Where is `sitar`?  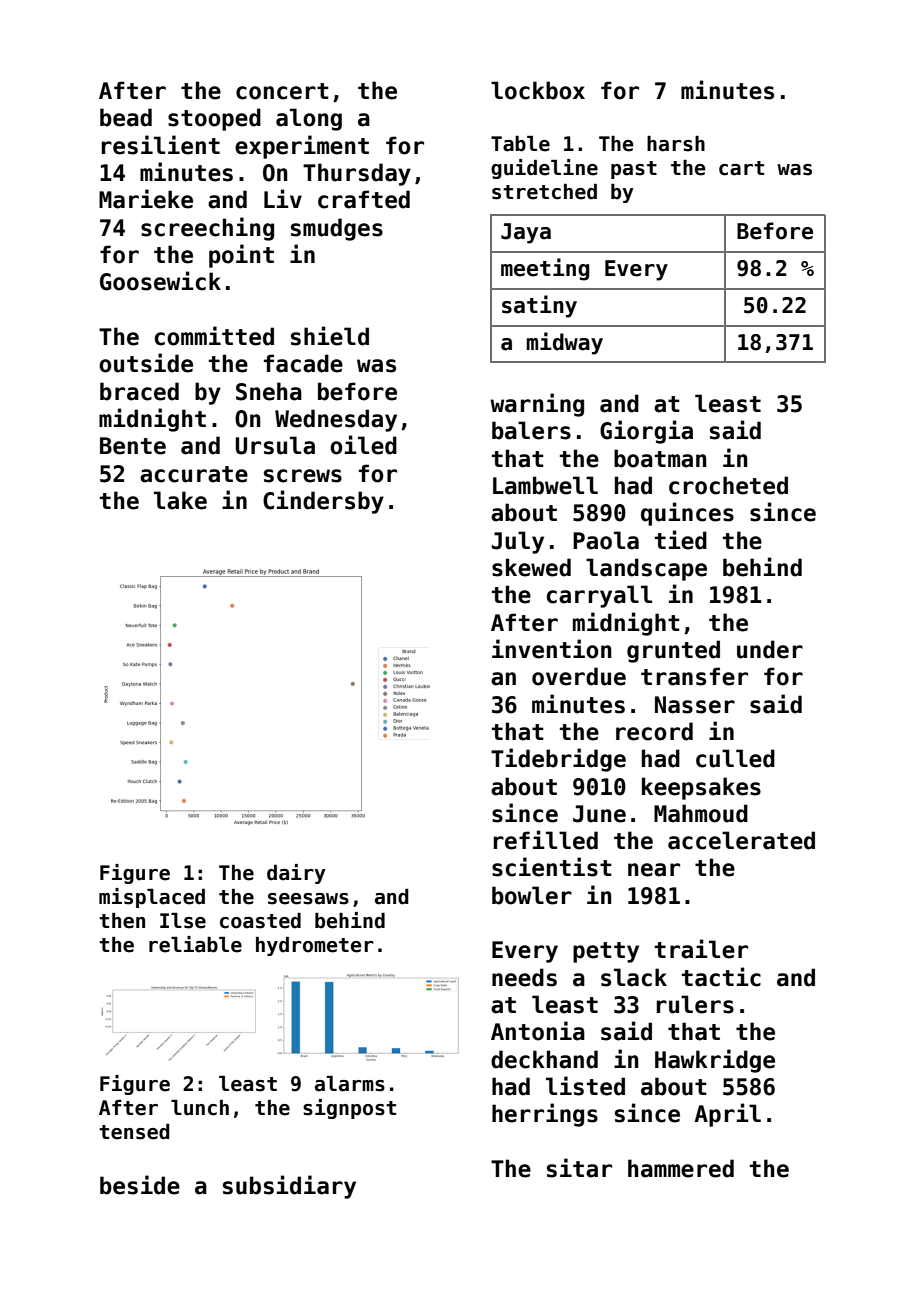 sitar is located at coordinates (579, 1168).
